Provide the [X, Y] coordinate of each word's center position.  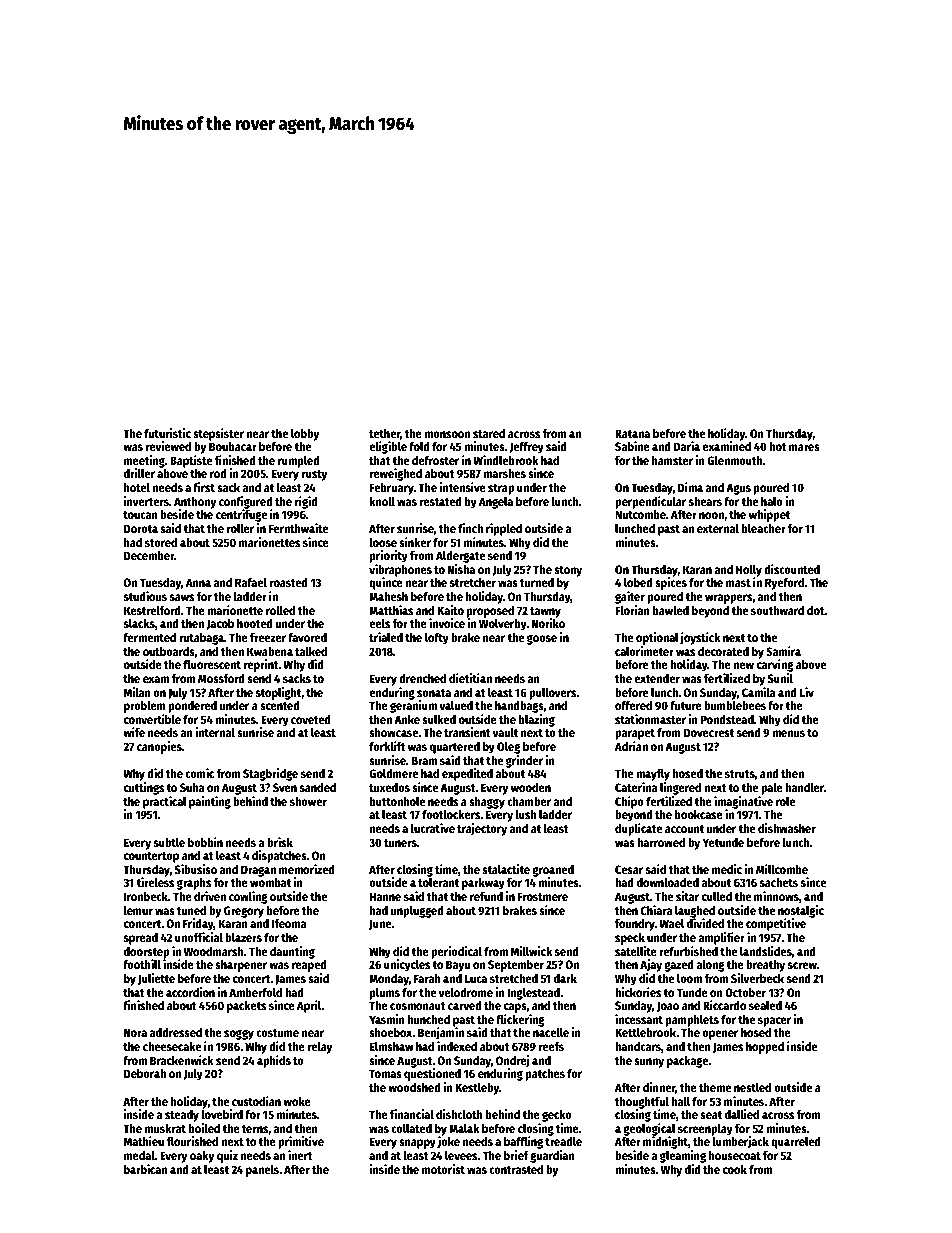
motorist [443, 1169]
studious [145, 596]
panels [262, 1171]
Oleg [509, 748]
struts [740, 774]
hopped [765, 1048]
